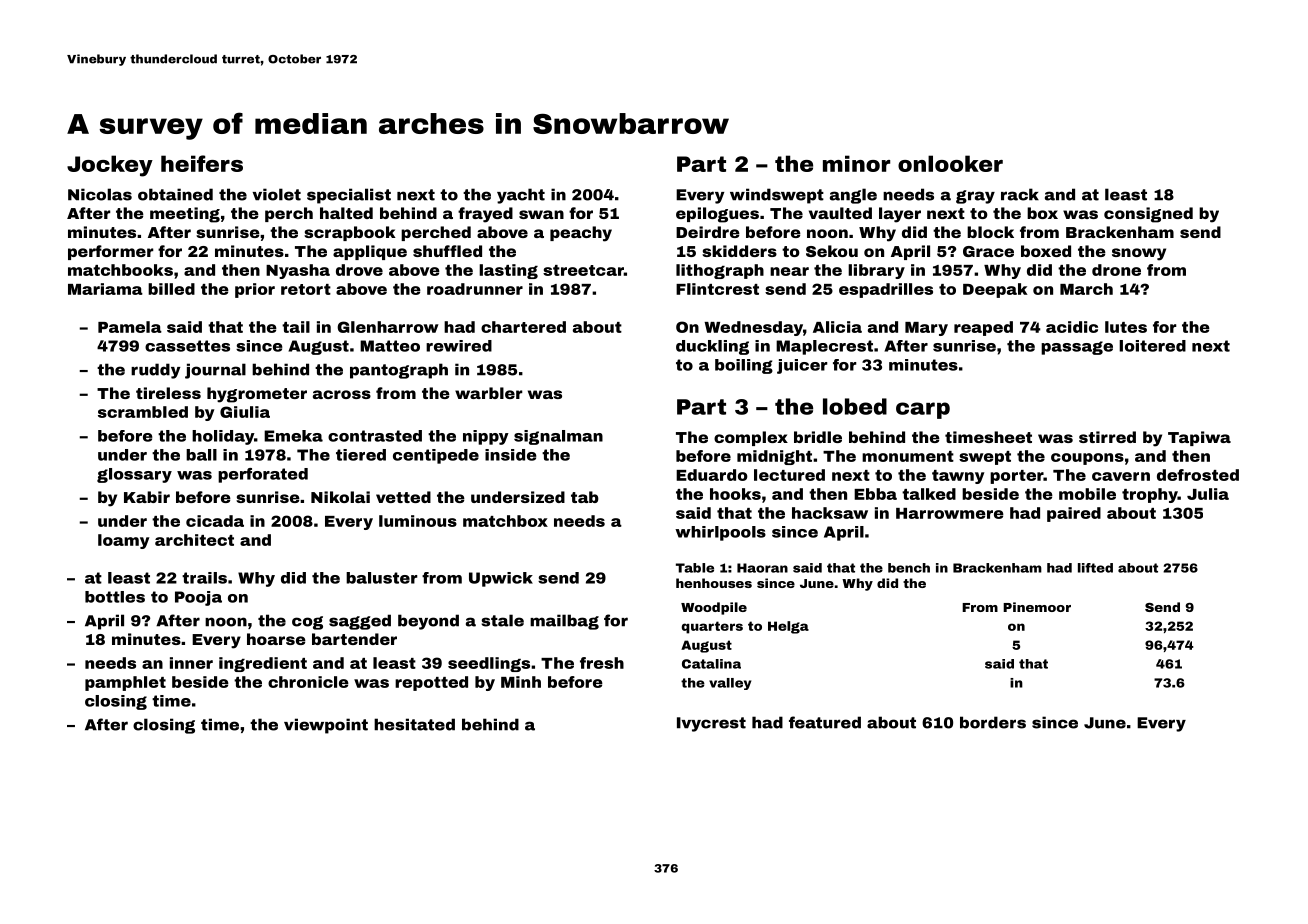 This page has width=1308, height=924. I want to click on architect, so click(194, 540).
